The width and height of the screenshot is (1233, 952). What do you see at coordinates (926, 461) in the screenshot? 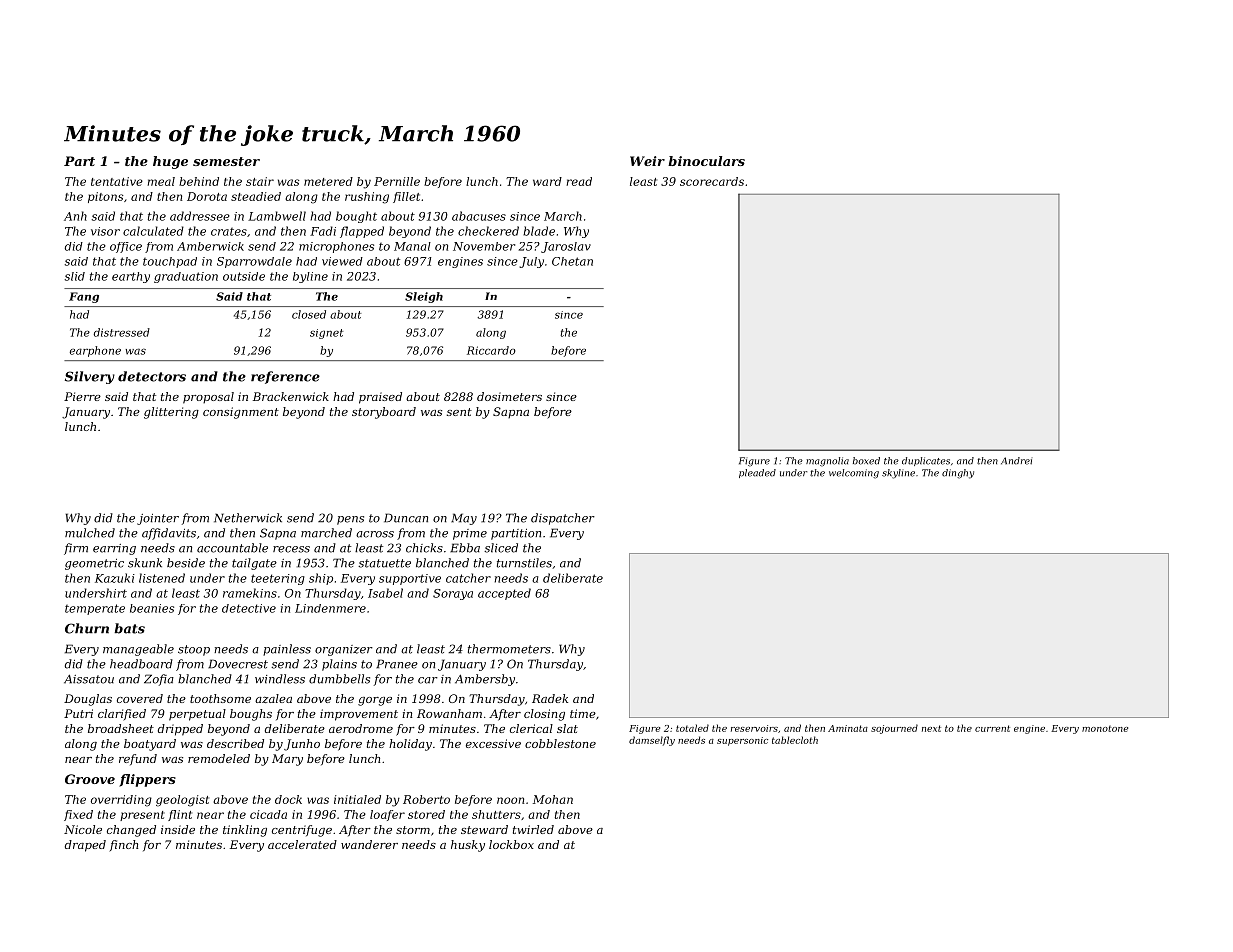
I see `duplicates` at bounding box center [926, 461].
